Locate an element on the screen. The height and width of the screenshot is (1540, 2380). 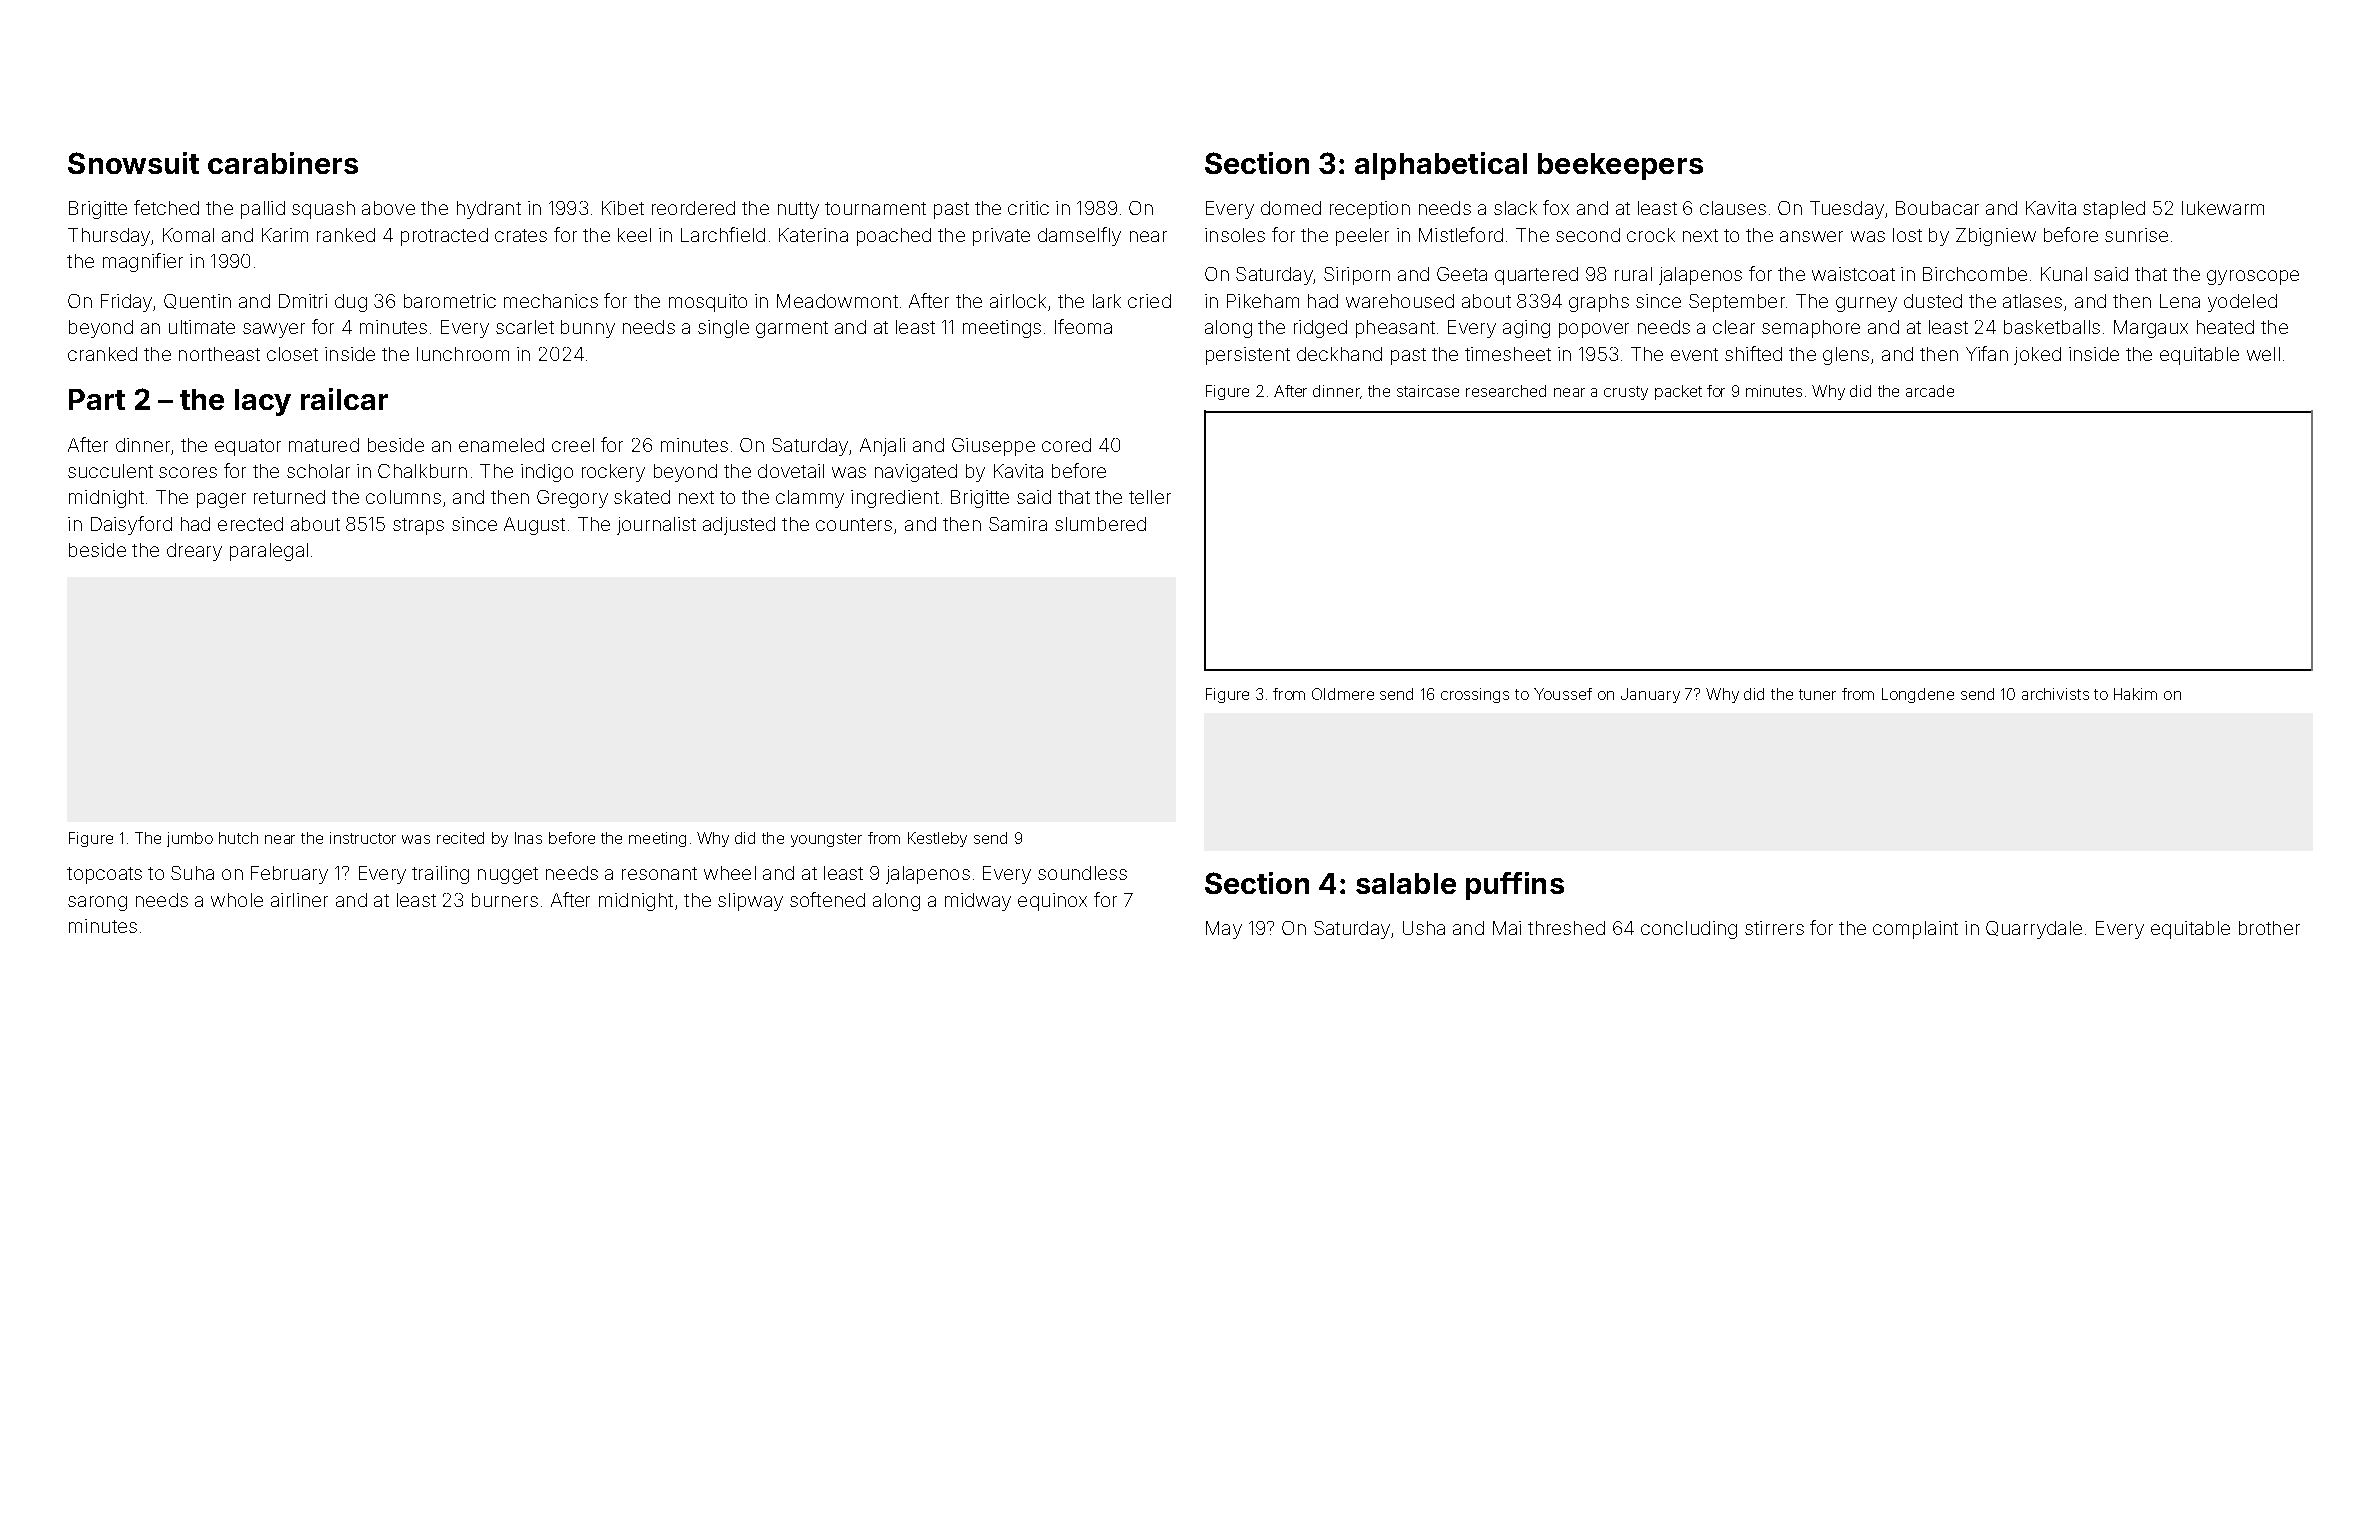
sarong is located at coordinates (97, 903).
